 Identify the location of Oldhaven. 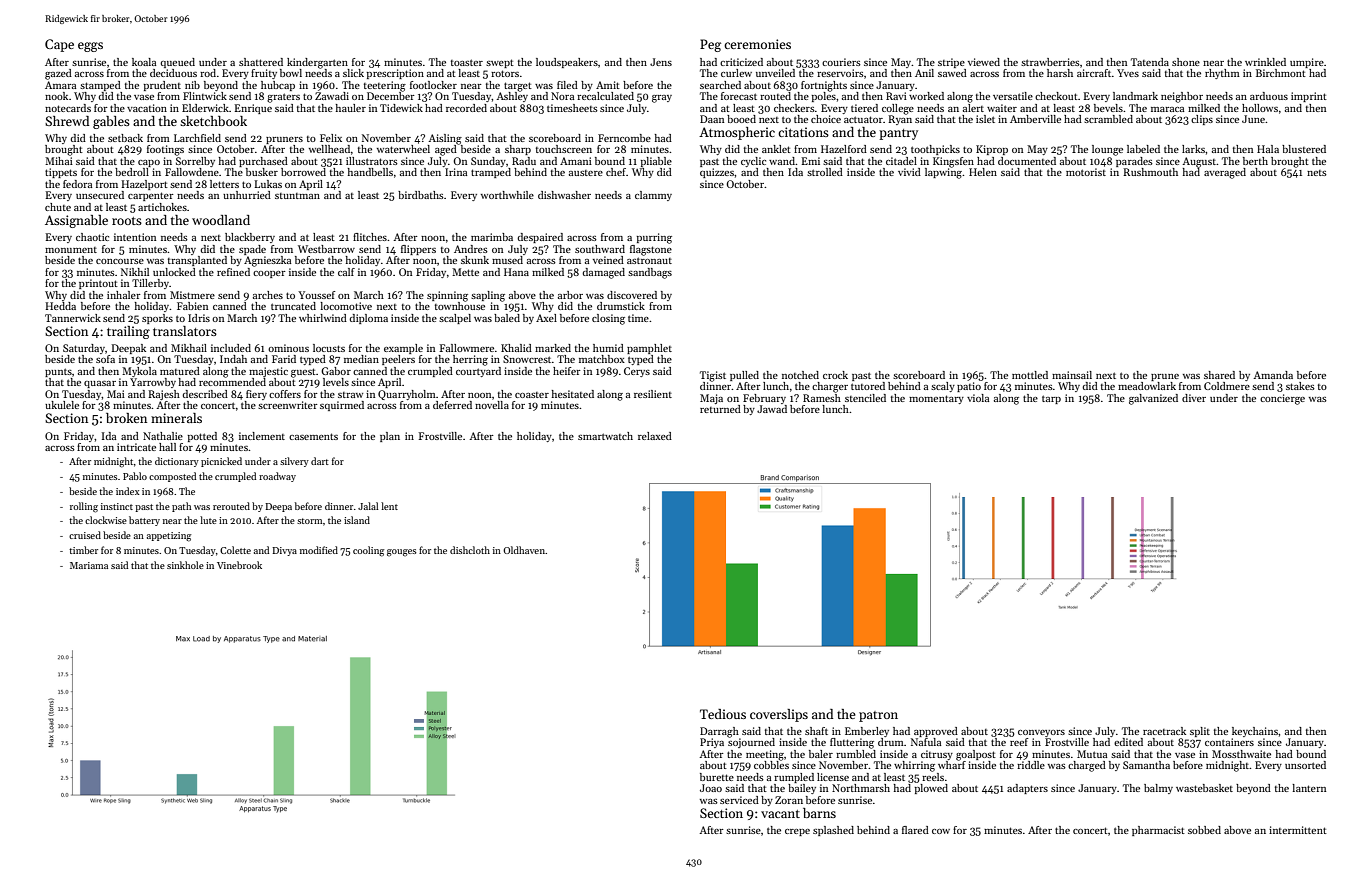
(524, 550).
